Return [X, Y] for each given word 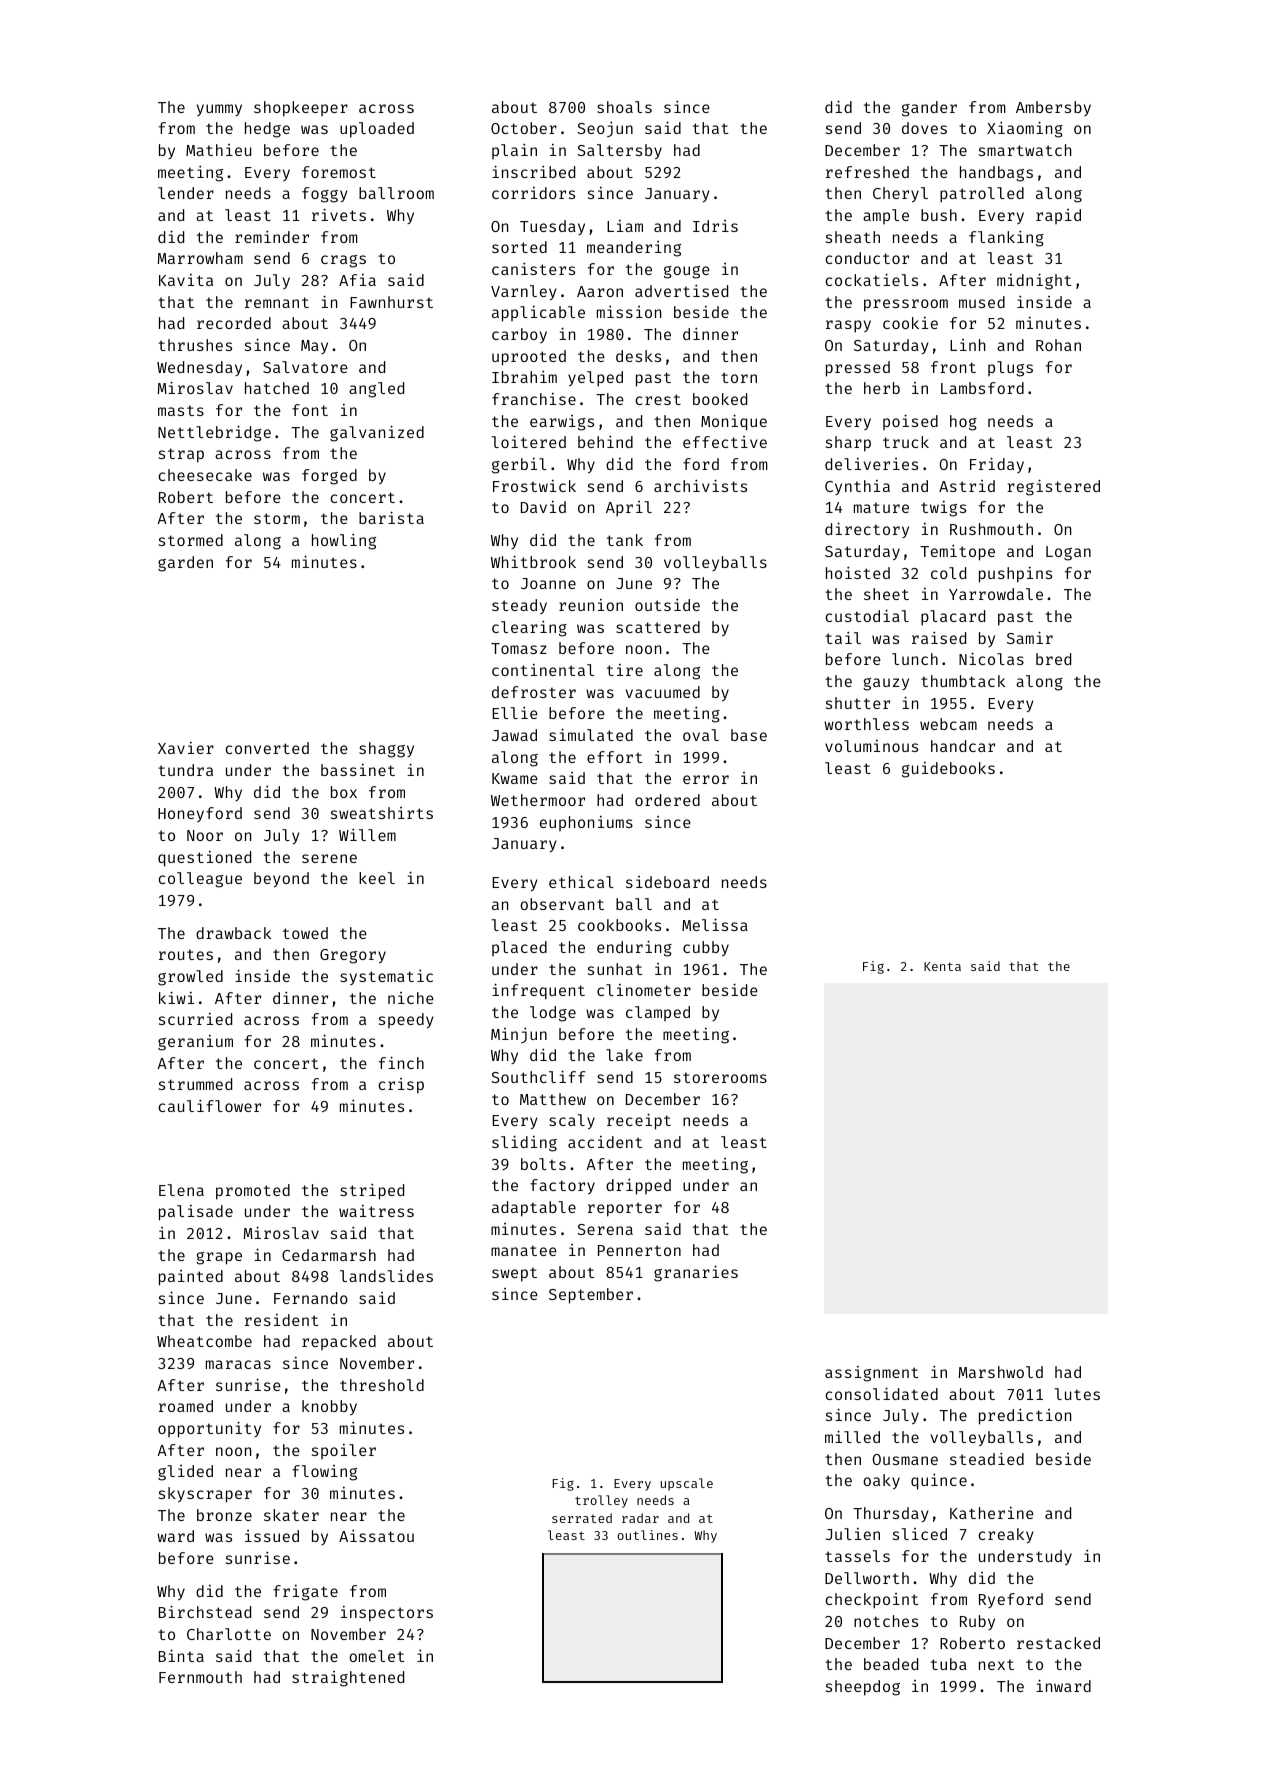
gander [929, 109]
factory [562, 1186]
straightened [348, 1679]
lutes [1077, 1394]
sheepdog [863, 1688]
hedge [267, 130]
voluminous [871, 746]
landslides [386, 1276]
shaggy [386, 750]
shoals [624, 107]
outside [667, 604]
